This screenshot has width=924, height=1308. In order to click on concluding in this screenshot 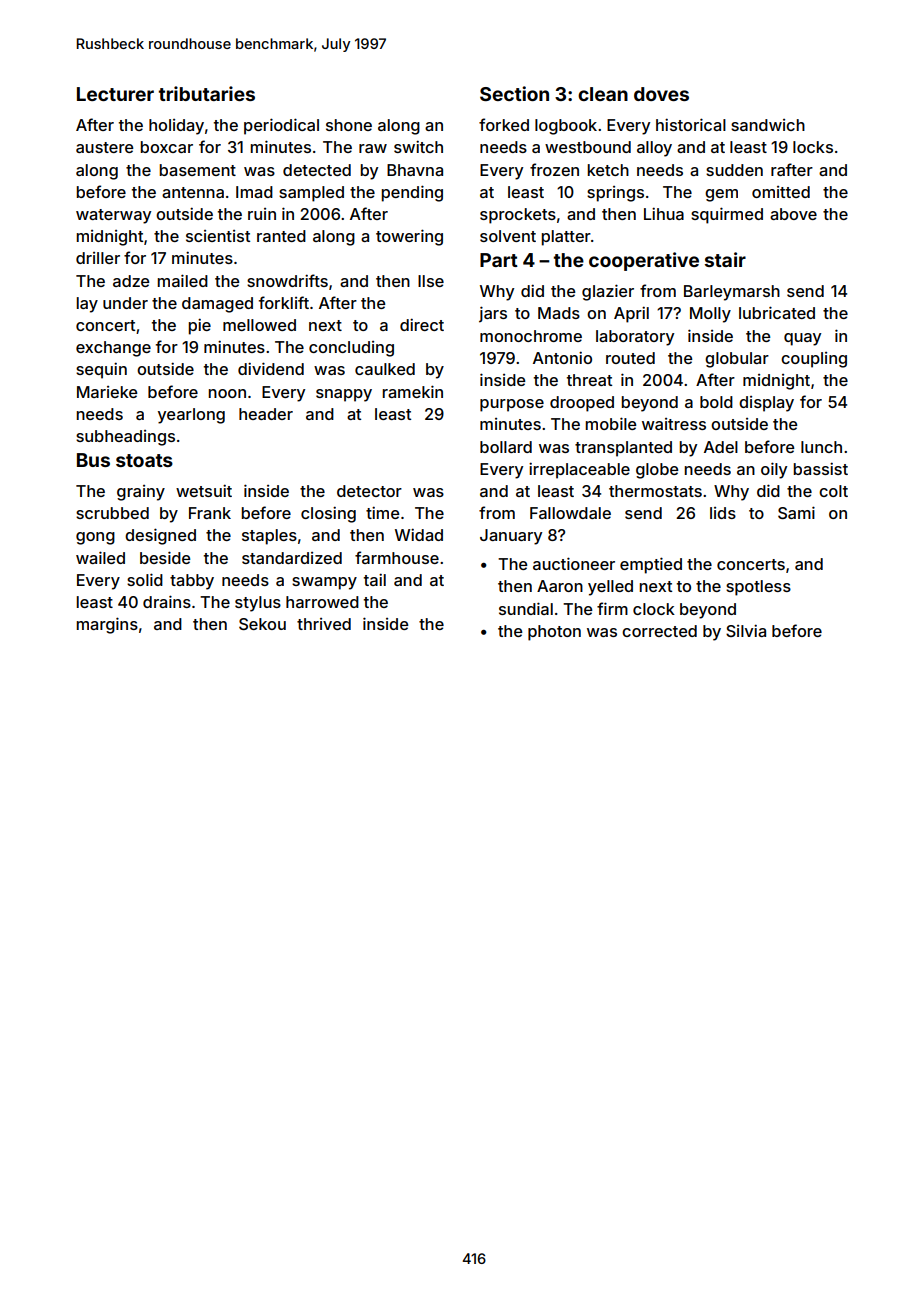, I will do `click(351, 349)`.
